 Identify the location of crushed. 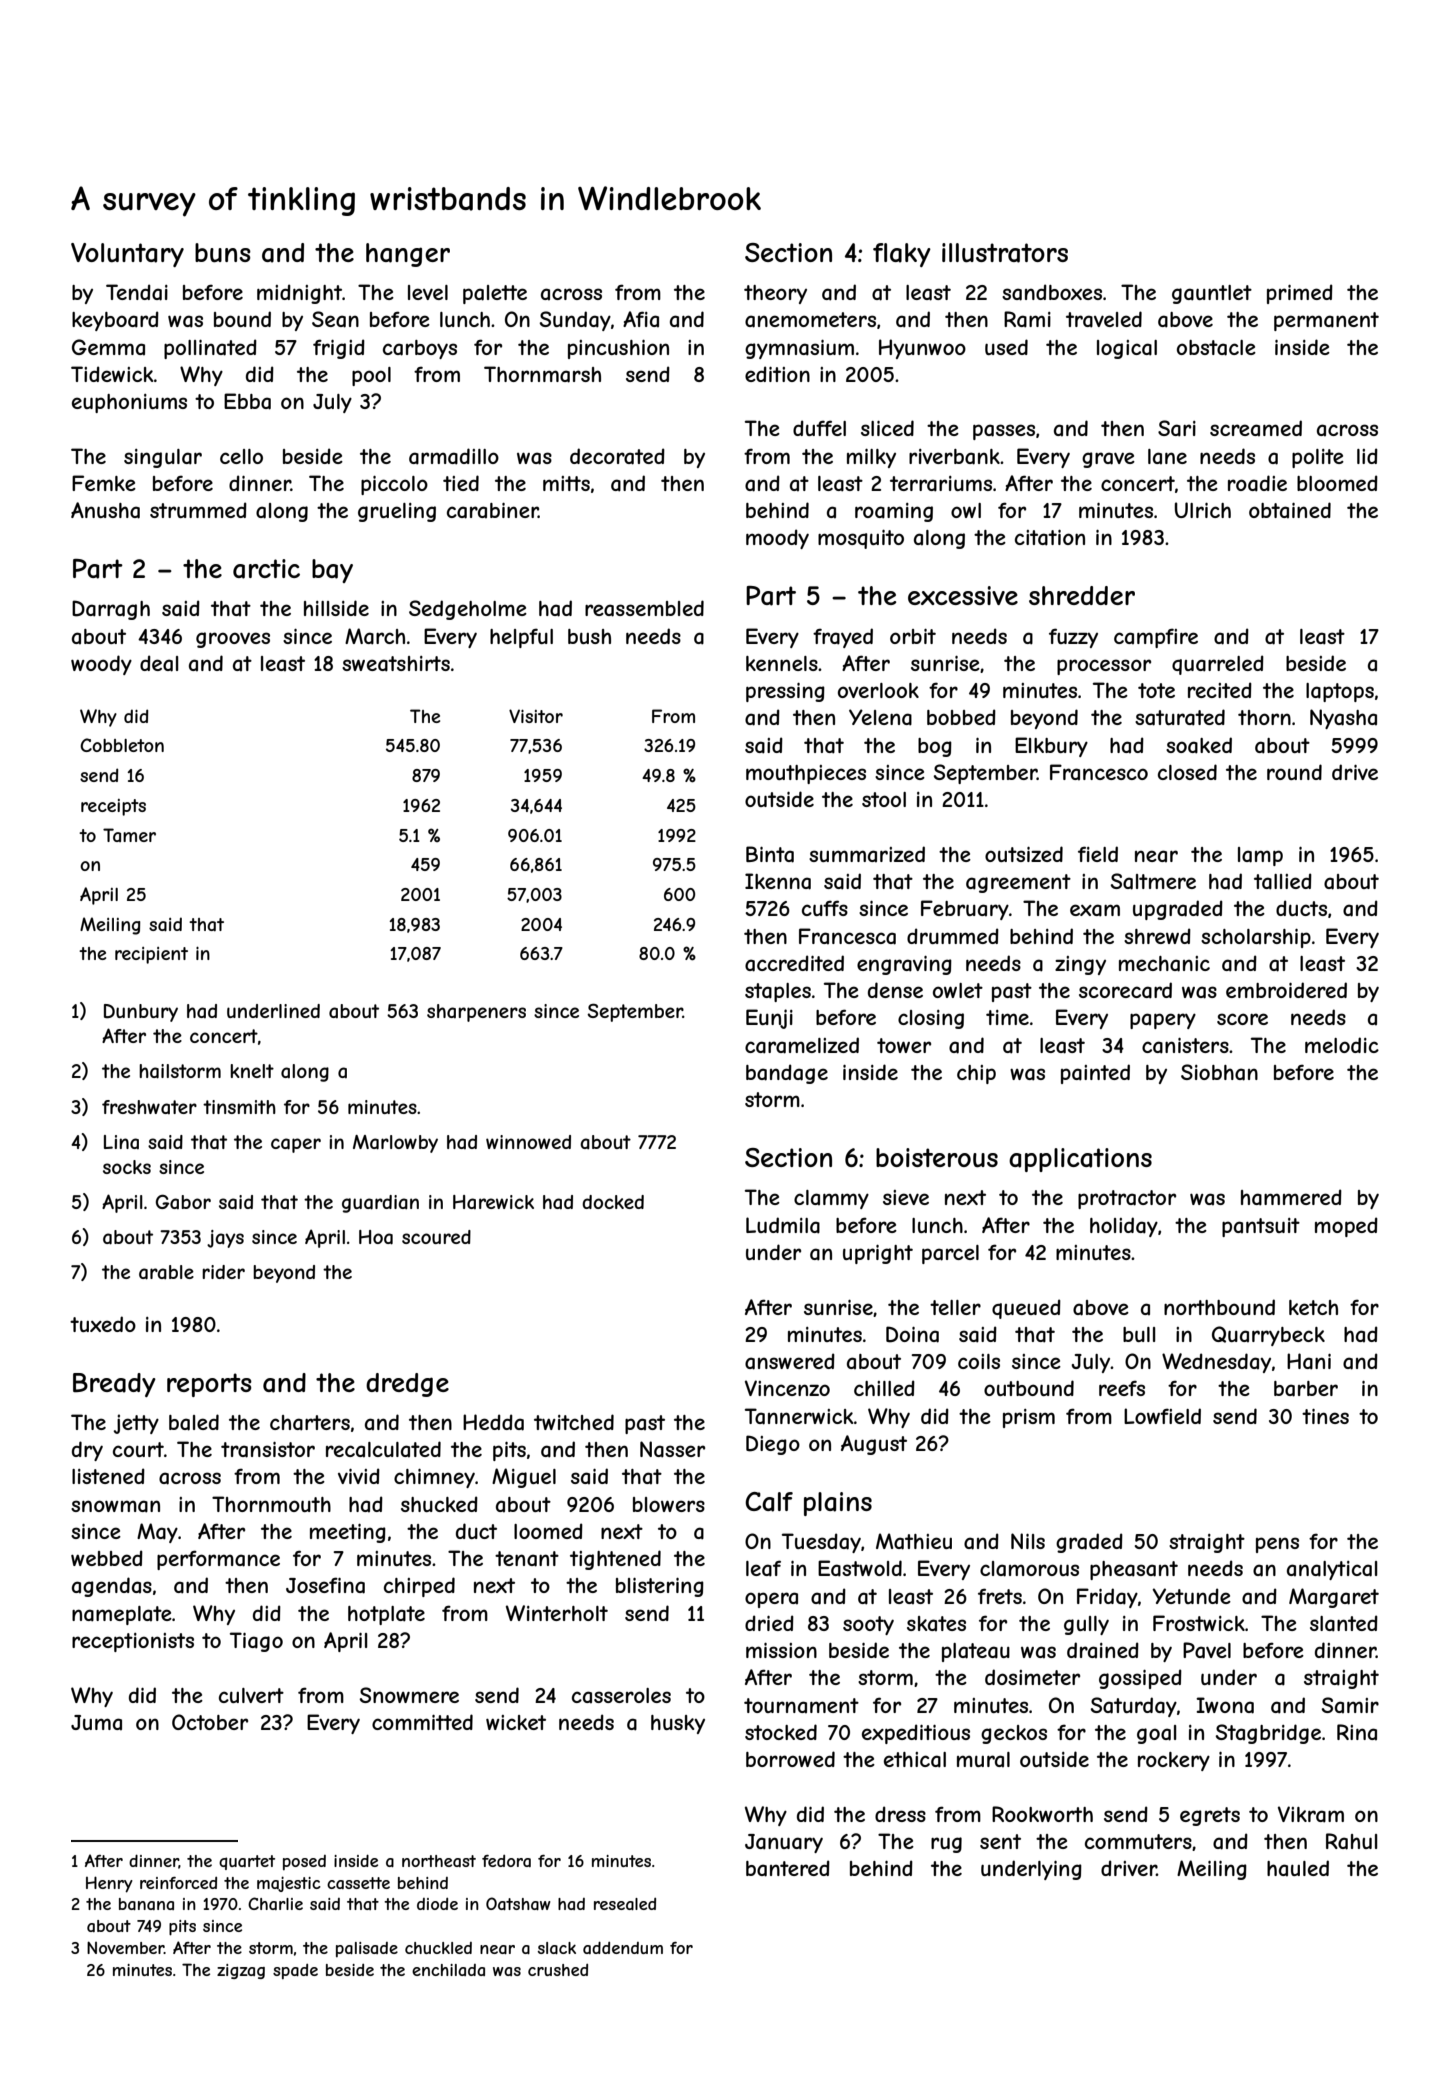
(558, 1970).
